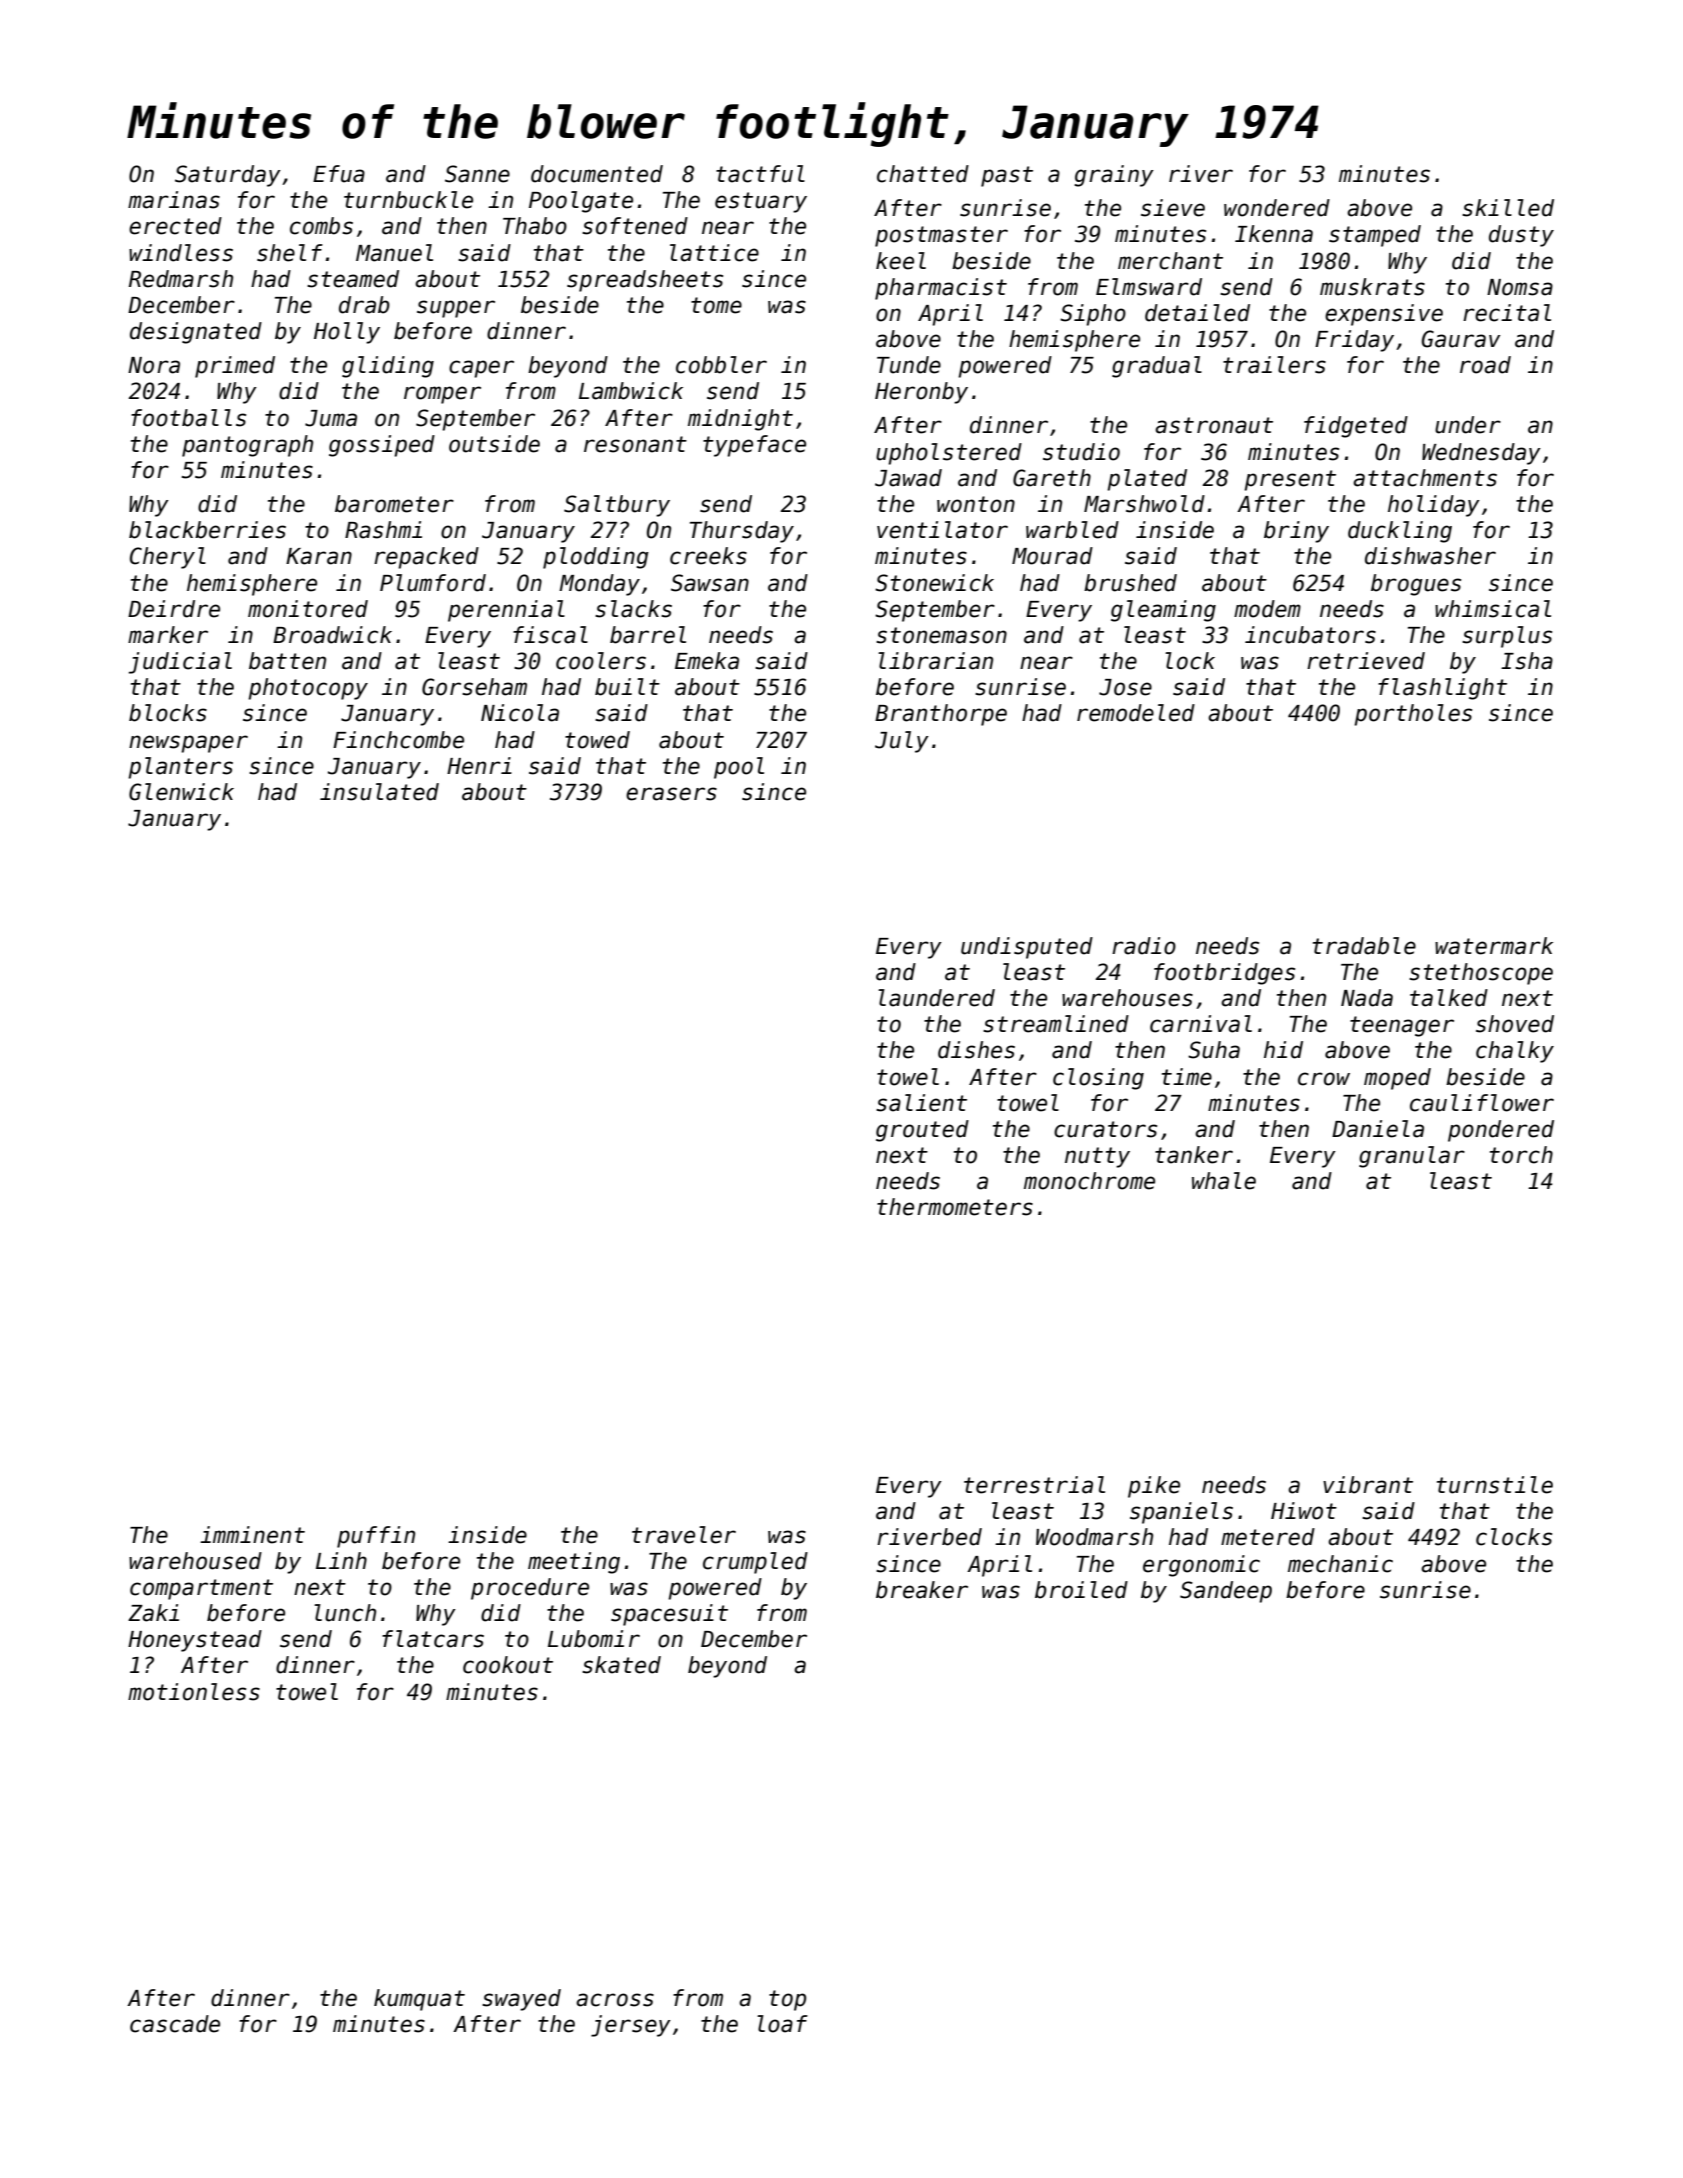  I want to click on tactful, so click(760, 174).
